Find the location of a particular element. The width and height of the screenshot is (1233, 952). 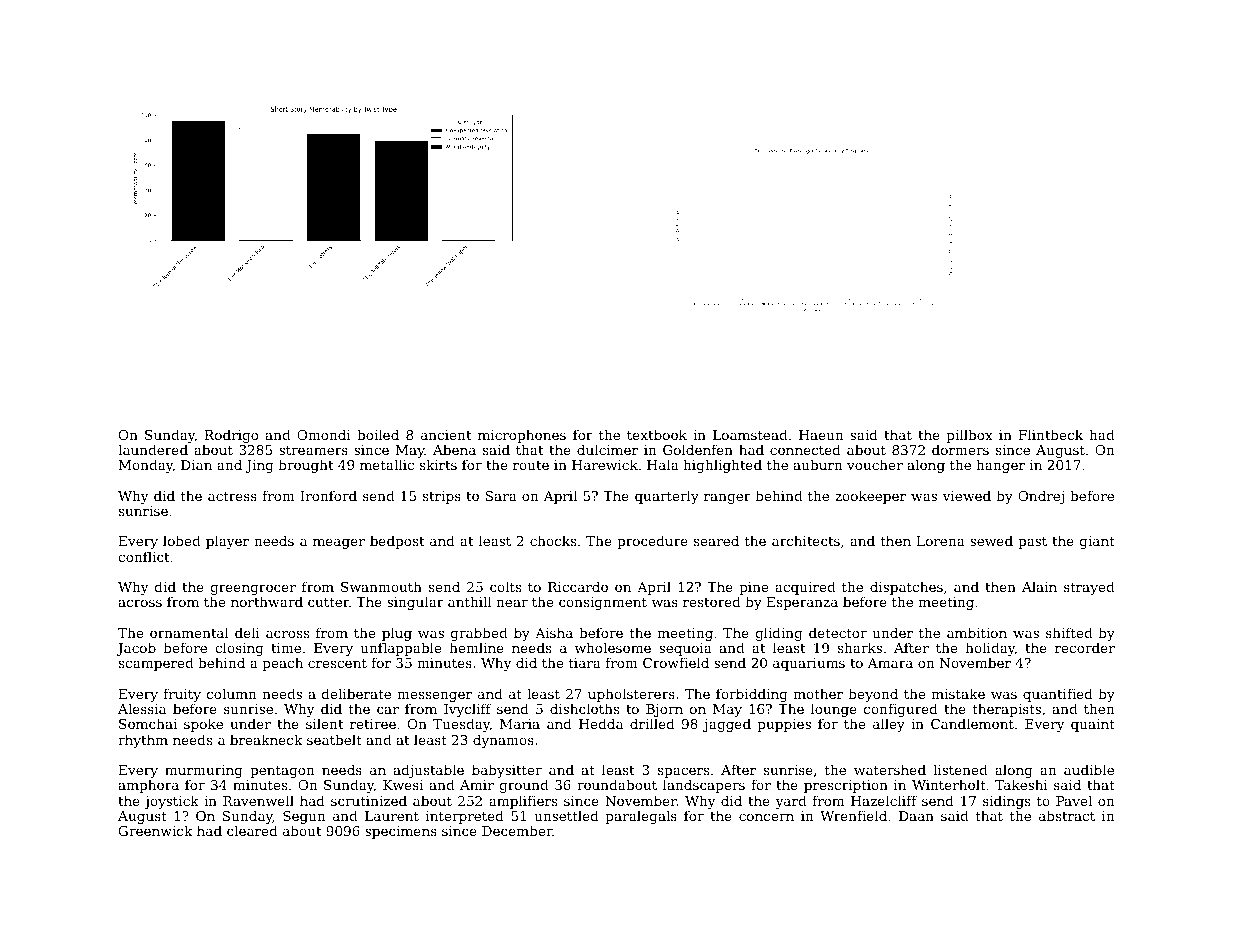

cleared is located at coordinates (252, 830).
